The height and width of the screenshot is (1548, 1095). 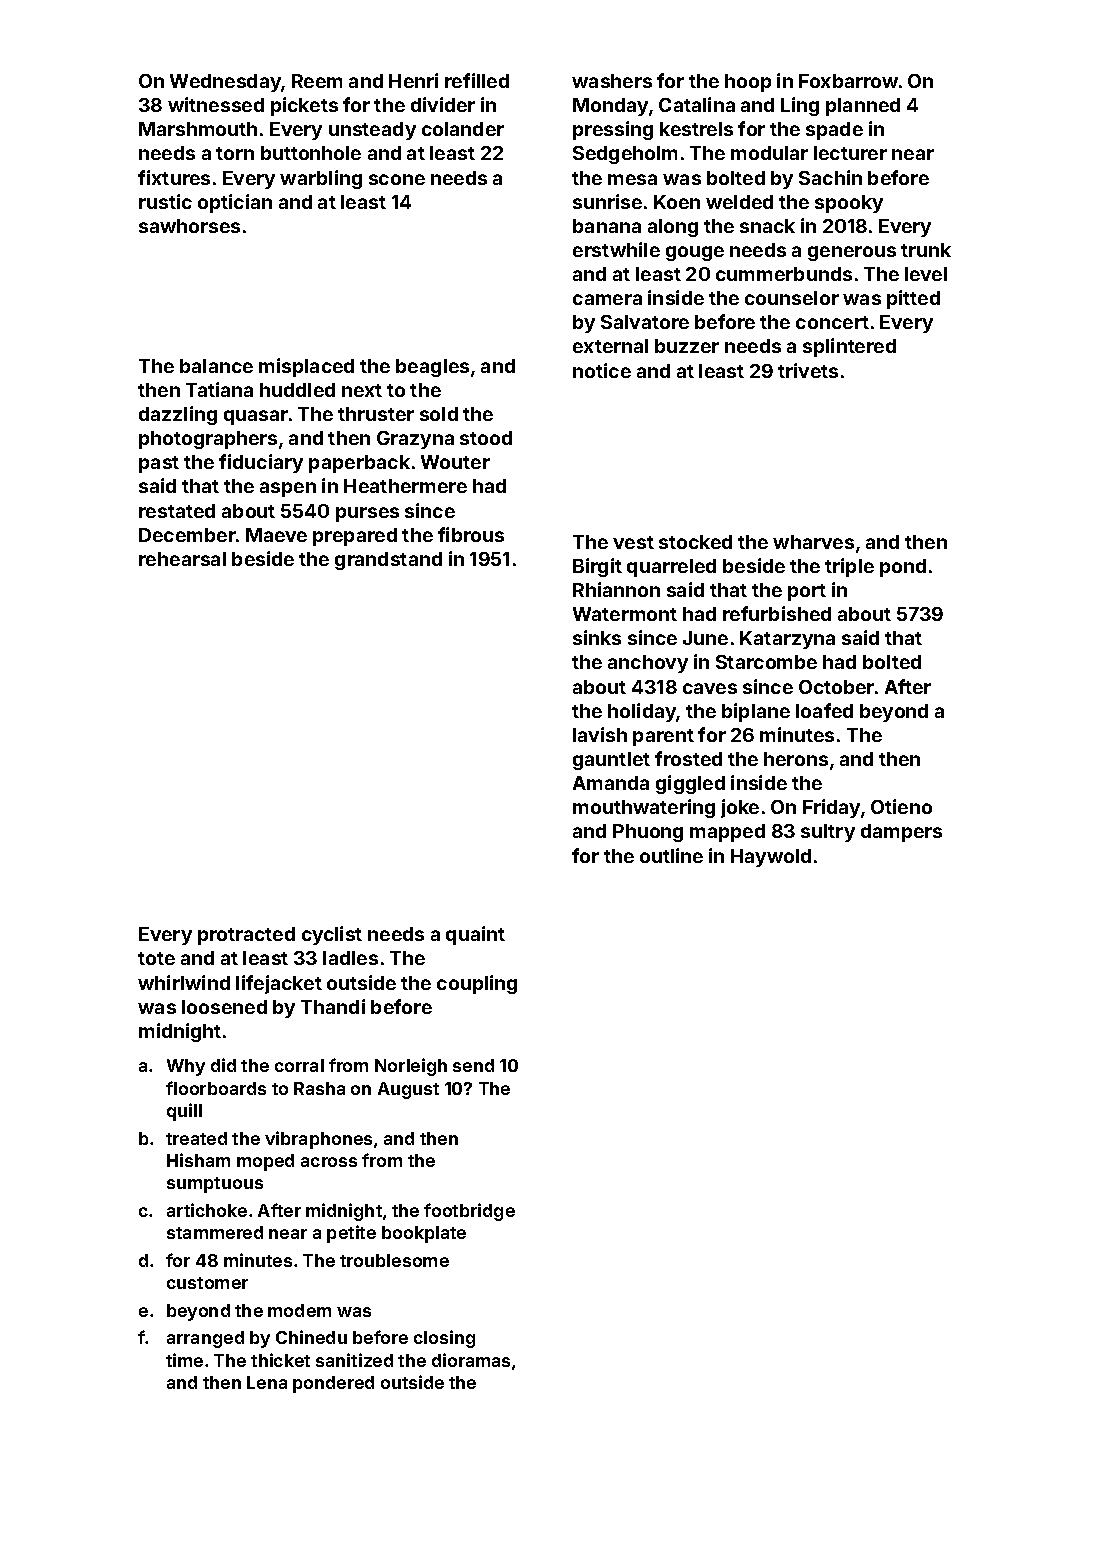 I want to click on protracted, so click(x=246, y=936).
